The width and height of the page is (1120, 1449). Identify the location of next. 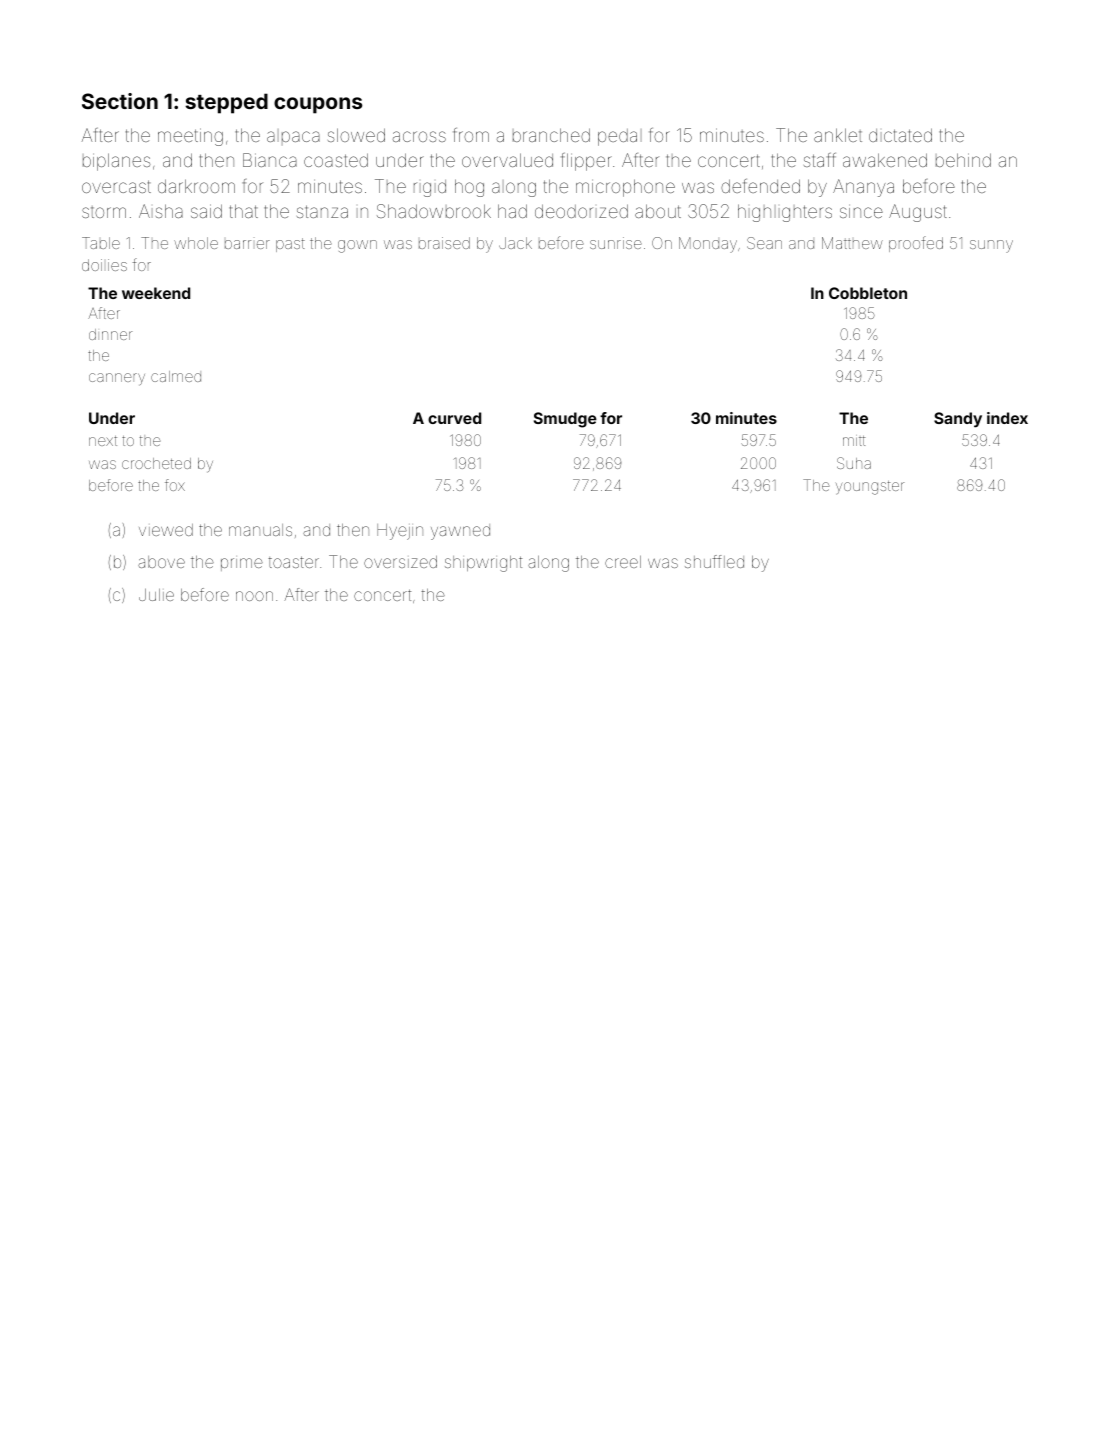
(103, 441).
